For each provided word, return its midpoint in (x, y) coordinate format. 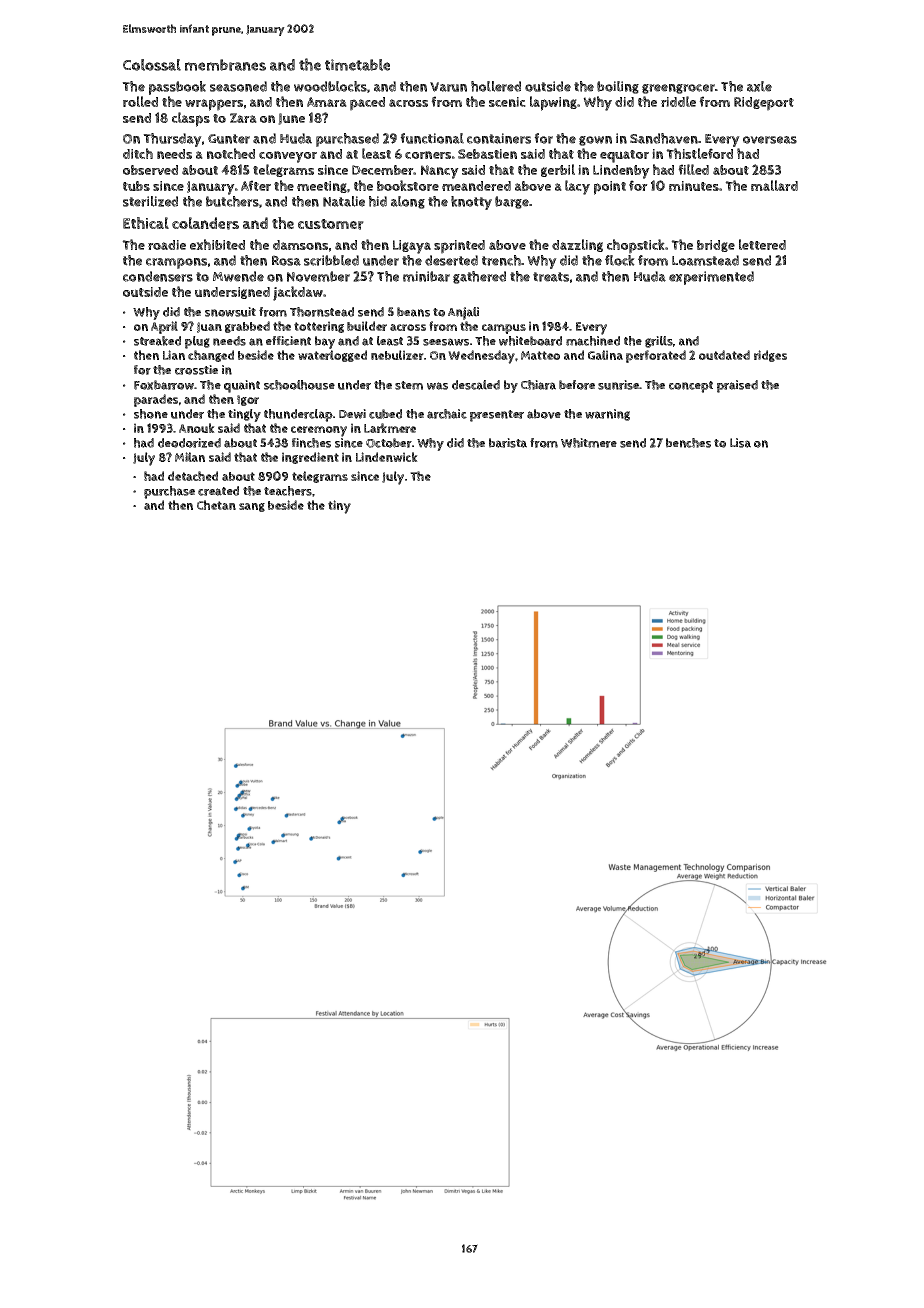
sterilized (150, 201)
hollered (496, 86)
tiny (339, 507)
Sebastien (487, 154)
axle (759, 86)
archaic (447, 414)
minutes (694, 186)
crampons (176, 263)
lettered (762, 244)
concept (691, 387)
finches (311, 443)
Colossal (152, 65)
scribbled (331, 260)
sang (252, 507)
